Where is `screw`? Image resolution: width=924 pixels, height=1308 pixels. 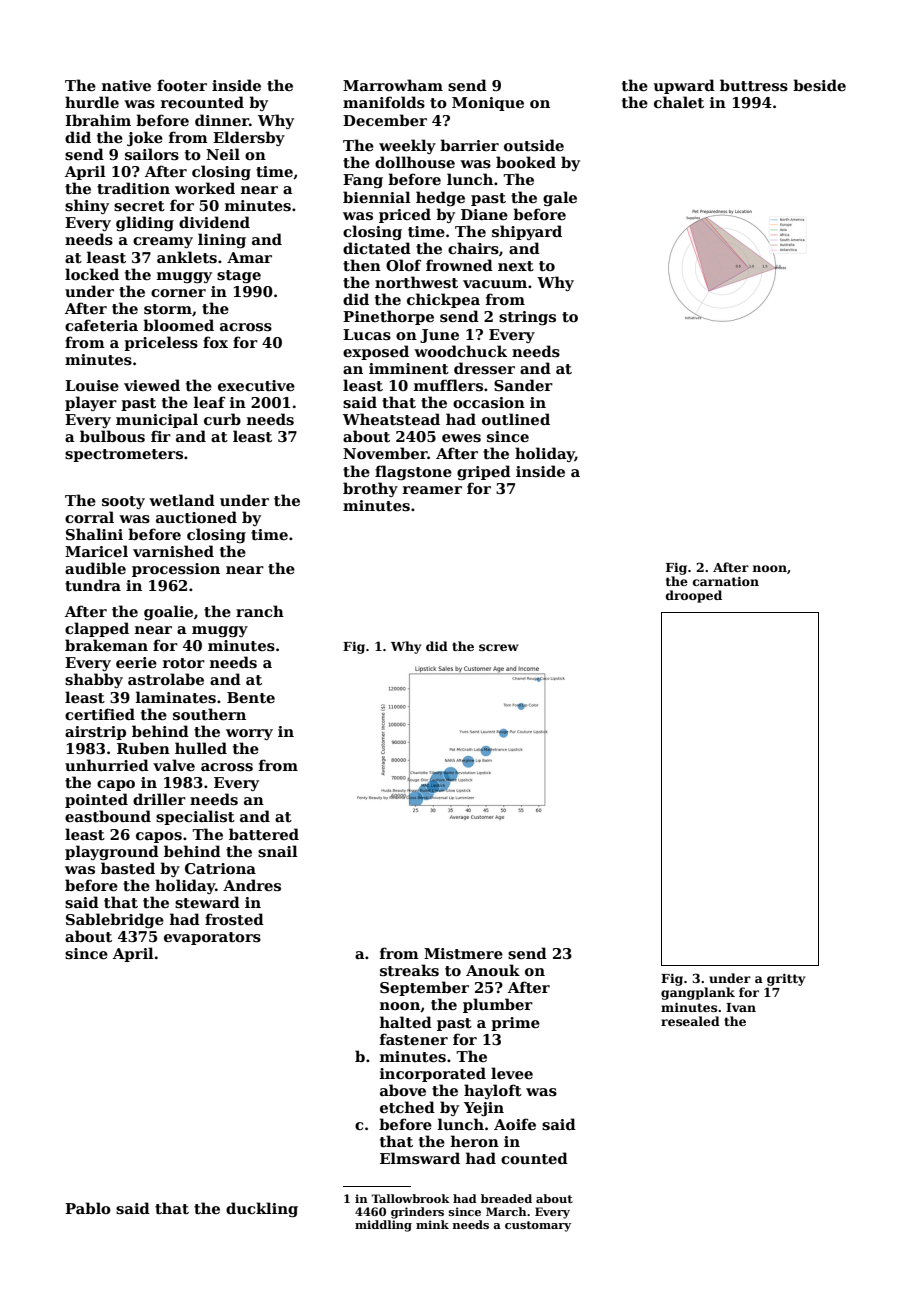
screw is located at coordinates (499, 647).
